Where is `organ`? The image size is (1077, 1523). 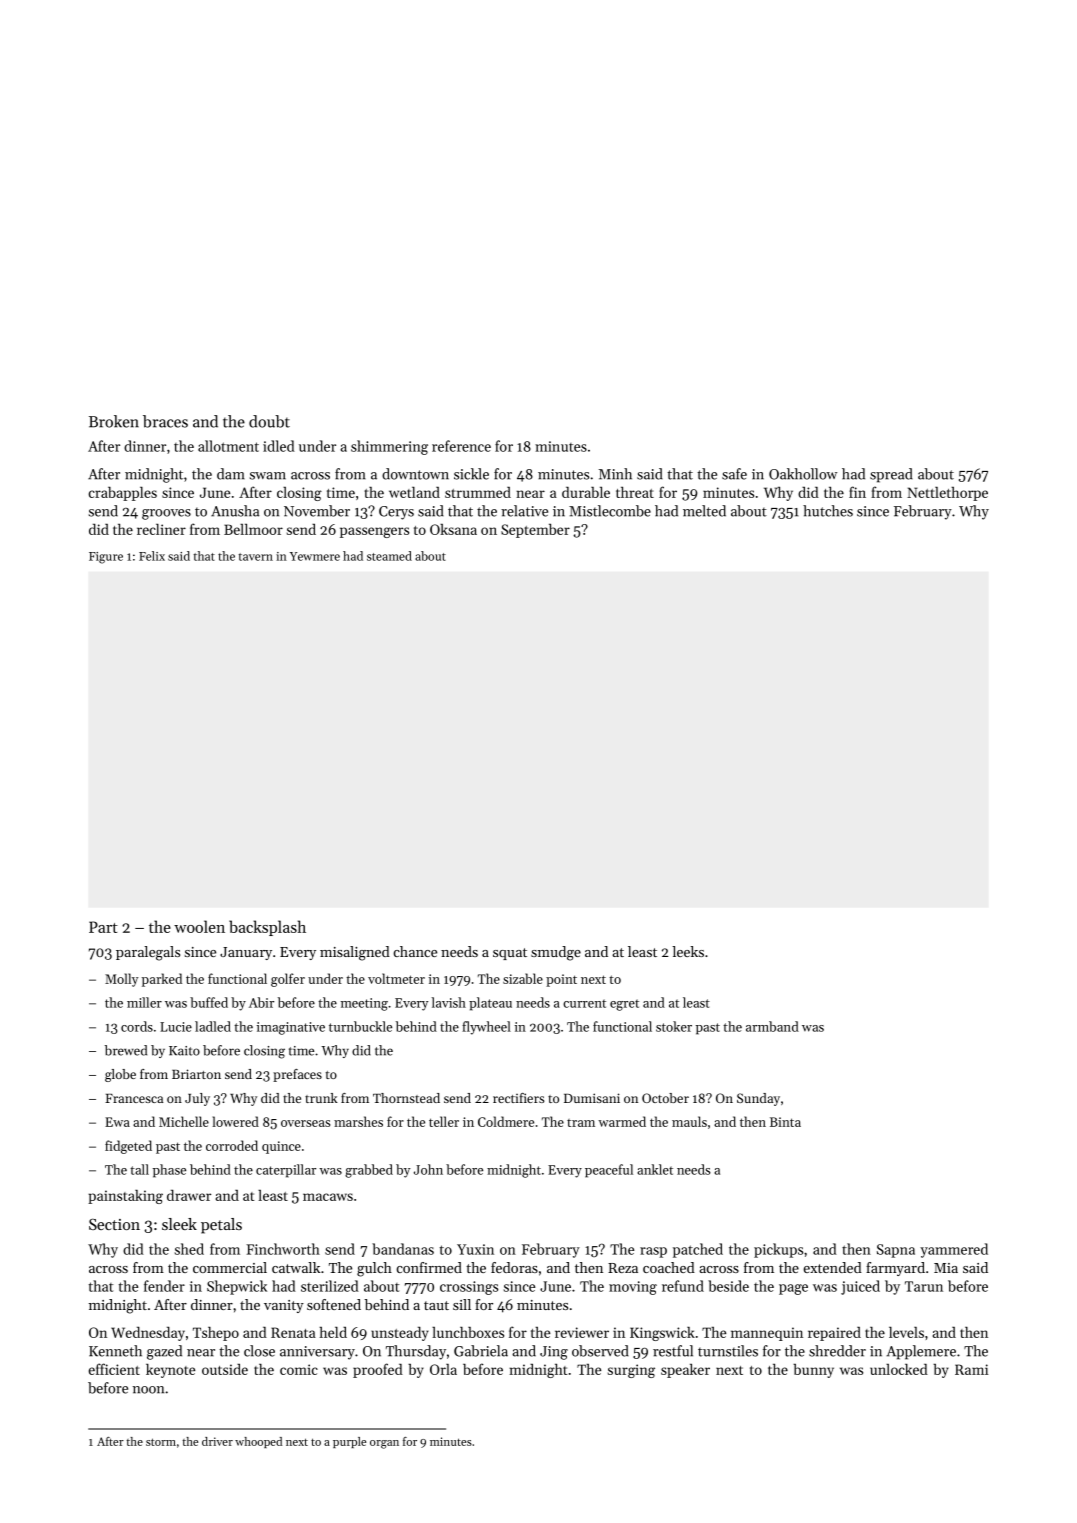 organ is located at coordinates (384, 1444).
